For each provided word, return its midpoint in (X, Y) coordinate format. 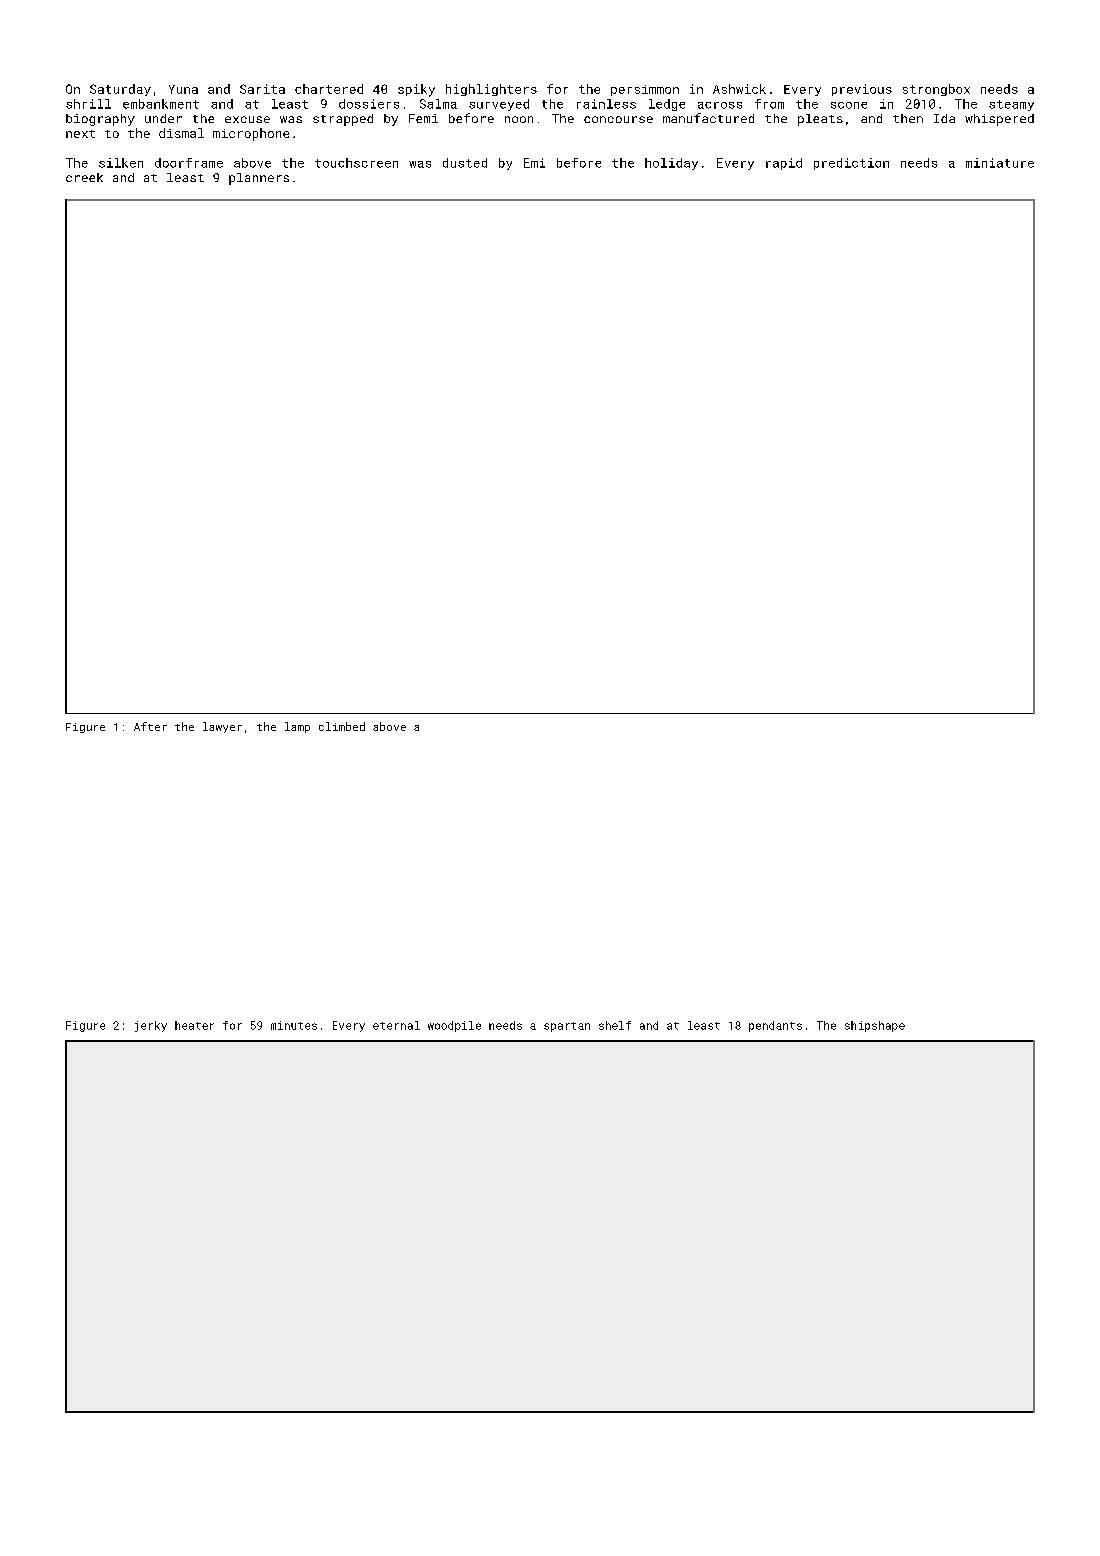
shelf (615, 1025)
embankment (161, 104)
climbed (342, 726)
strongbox (936, 90)
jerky (151, 1026)
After (150, 726)
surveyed (499, 105)
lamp (297, 727)
